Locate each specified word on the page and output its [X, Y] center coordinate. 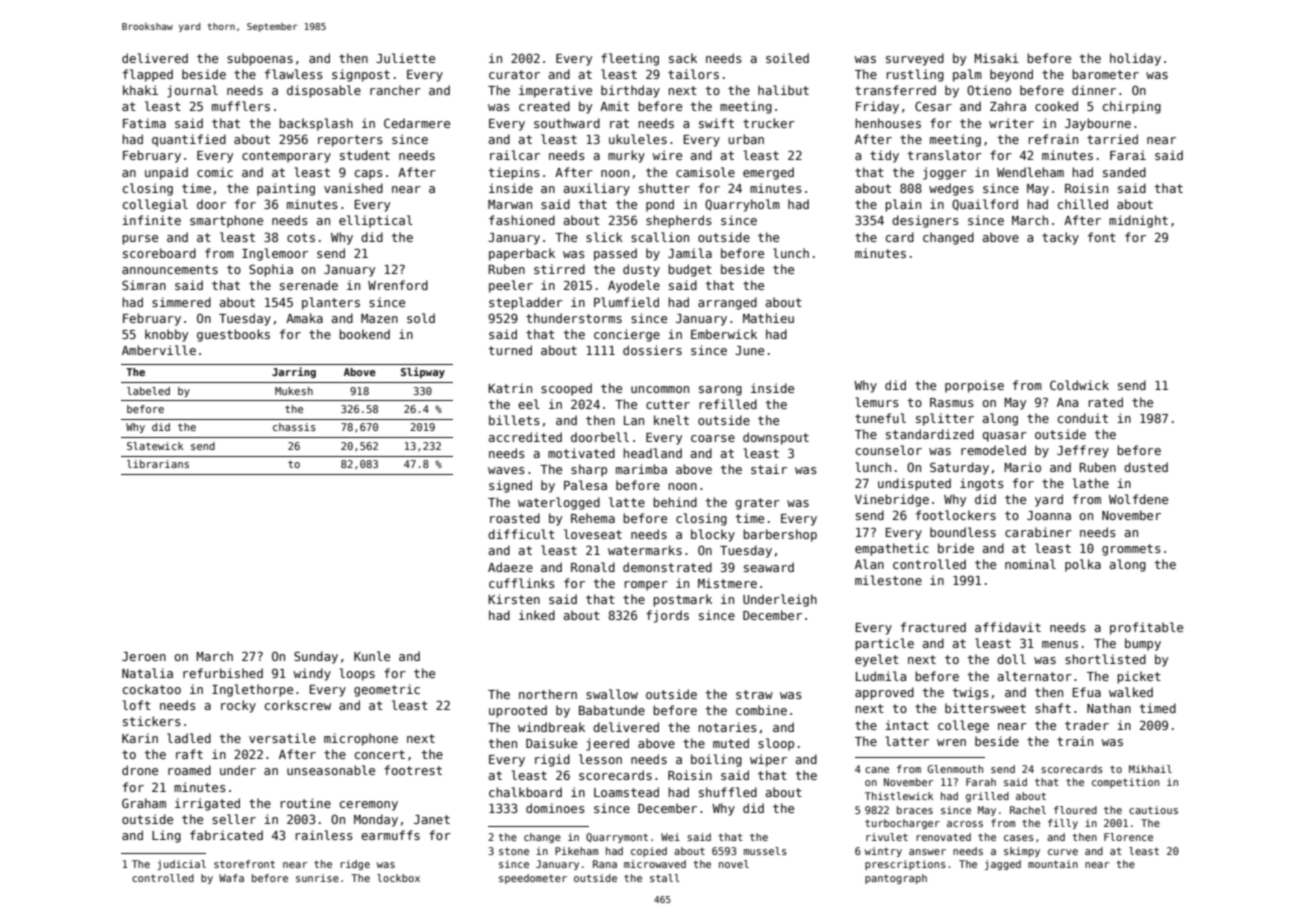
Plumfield [626, 302]
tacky [1060, 238]
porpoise [974, 386]
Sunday [316, 657]
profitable [1146, 628]
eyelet [877, 660]
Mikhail [1150, 769]
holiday [1135, 59]
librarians [158, 464]
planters [331, 303]
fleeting [630, 59]
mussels [765, 851]
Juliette [405, 58]
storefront [244, 864]
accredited [525, 437]
